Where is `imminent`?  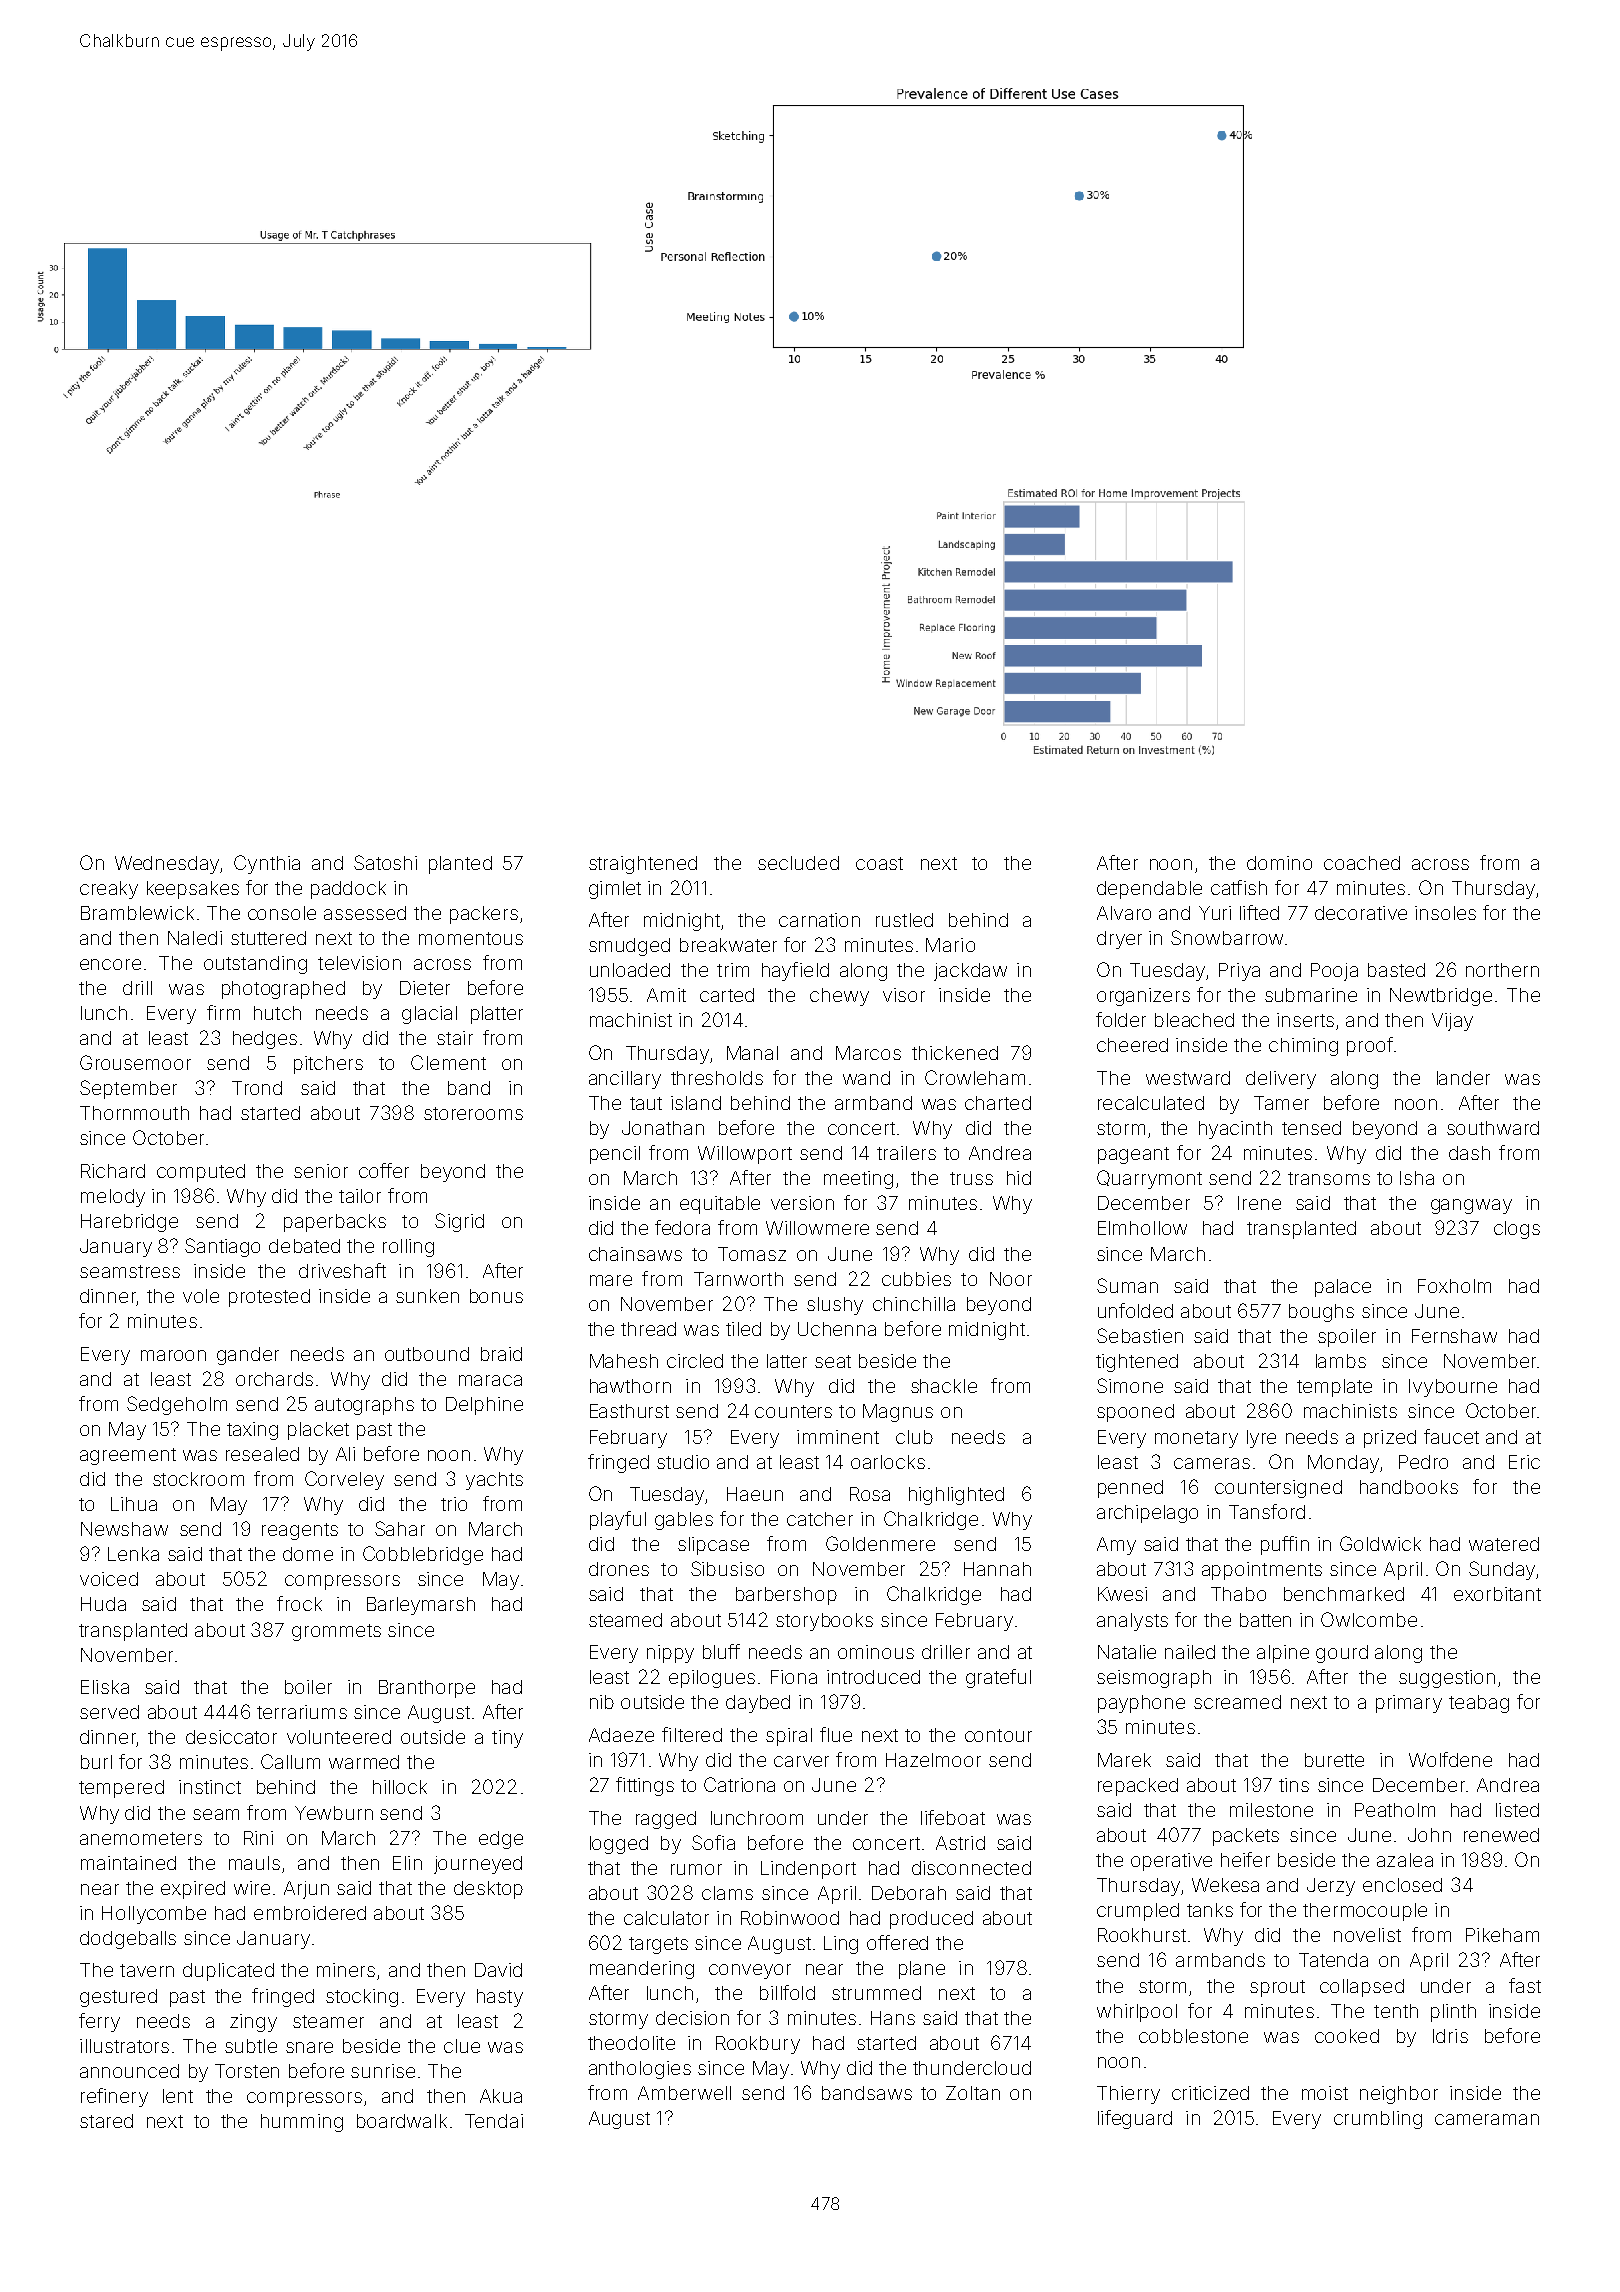 imminent is located at coordinates (838, 1437).
